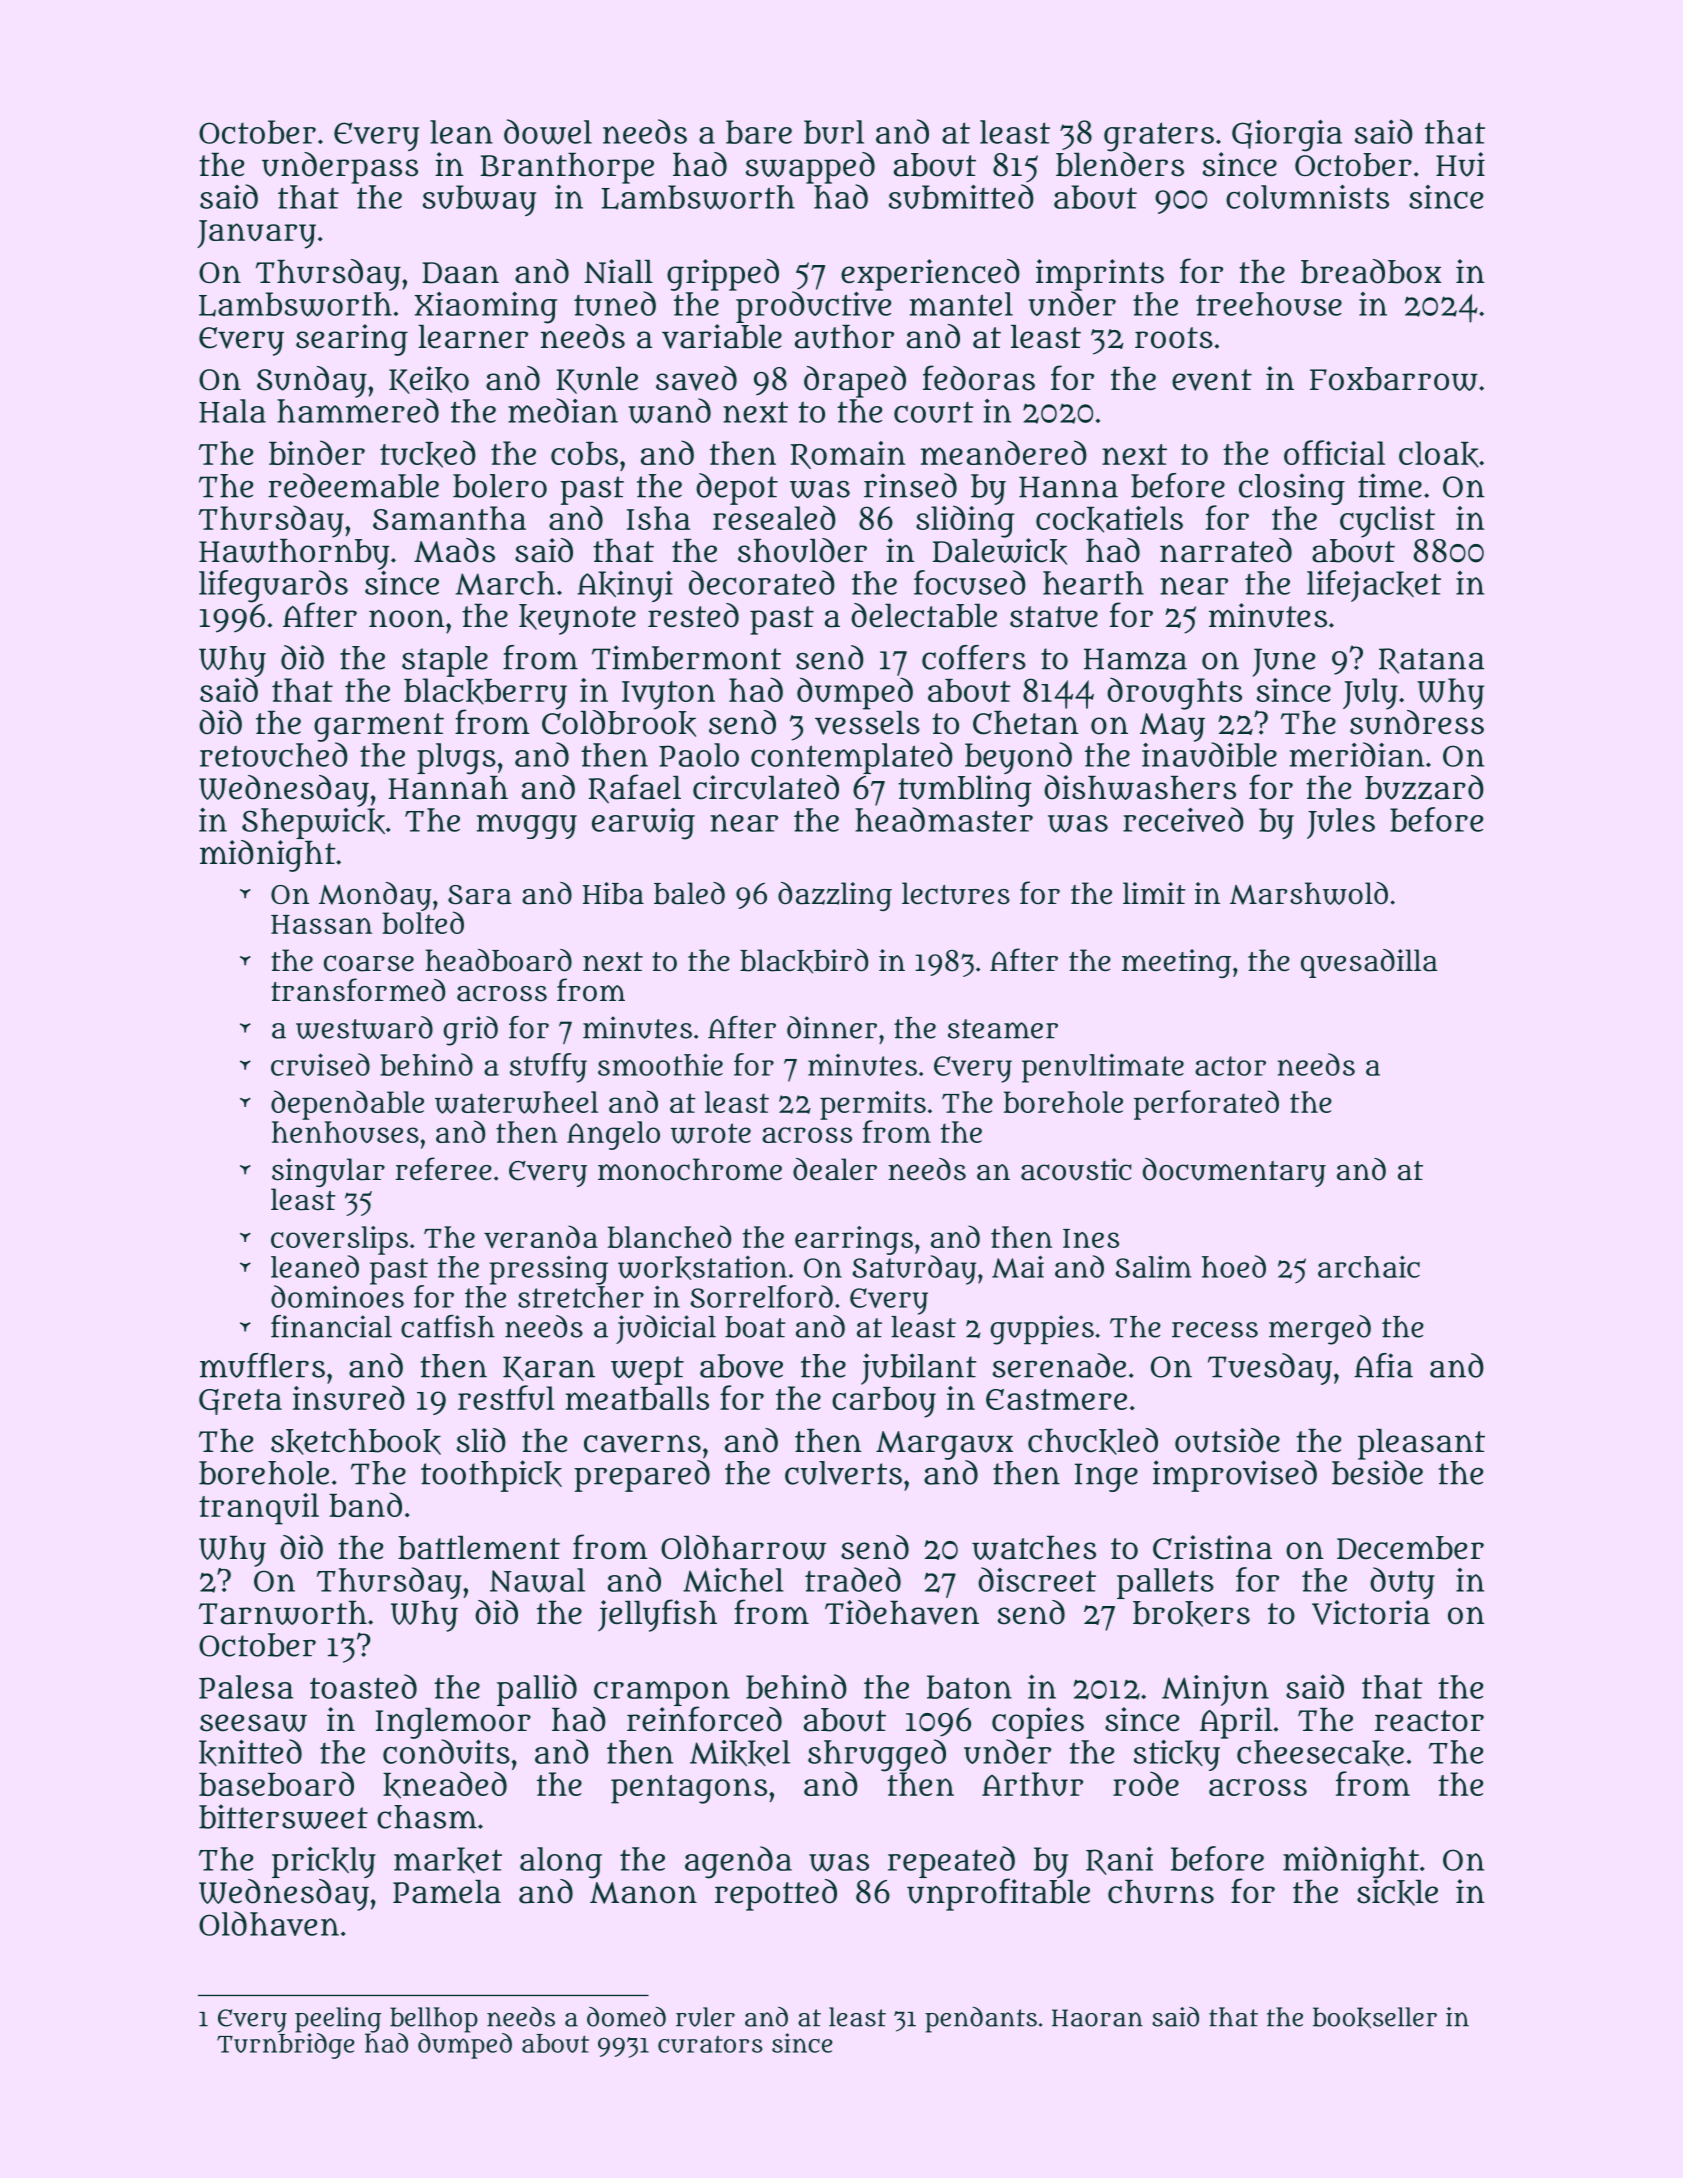 This document has height=2178, width=1683. I want to click on culverts, so click(843, 1473).
